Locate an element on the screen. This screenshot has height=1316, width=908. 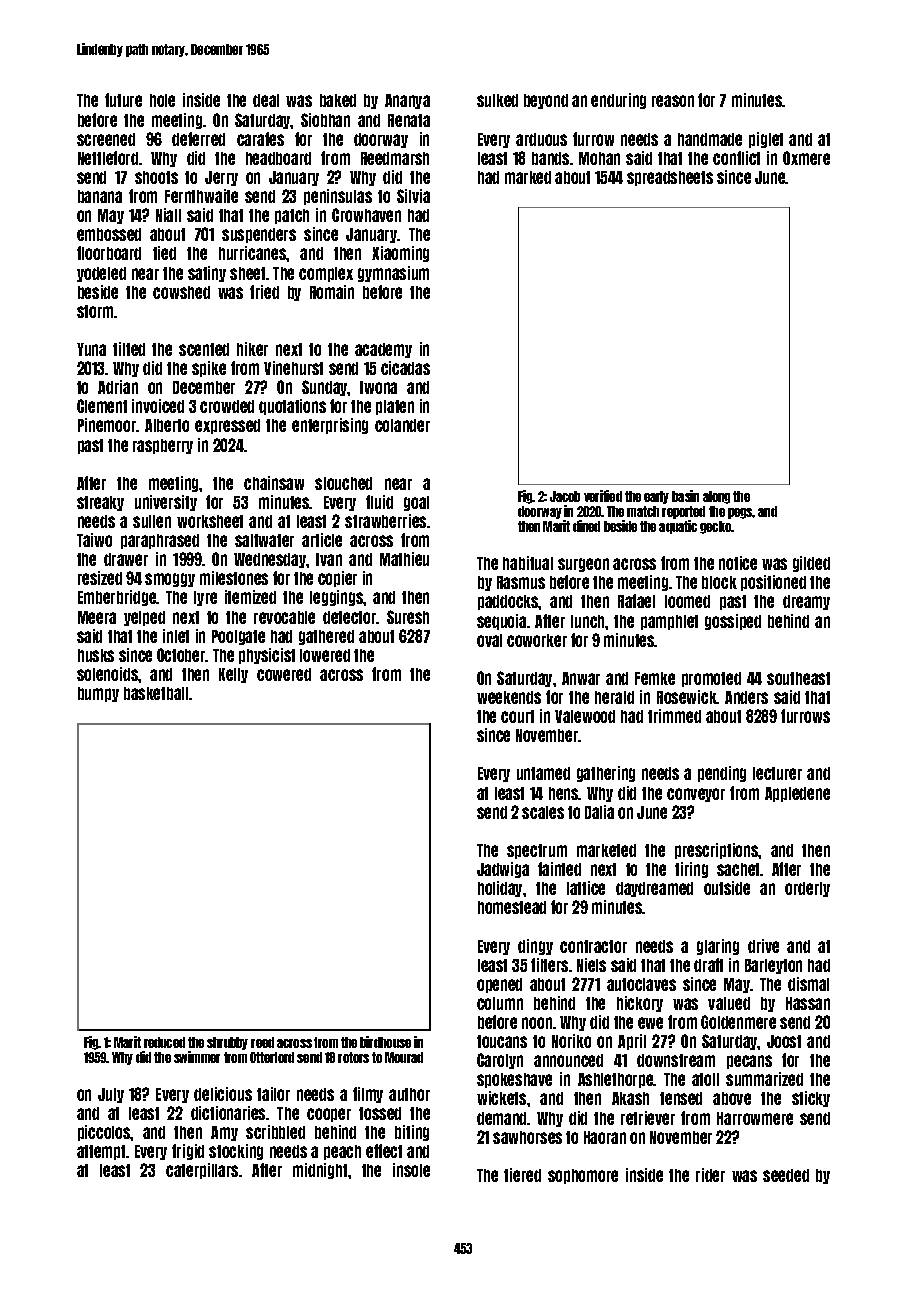
attempt is located at coordinates (101, 1152).
